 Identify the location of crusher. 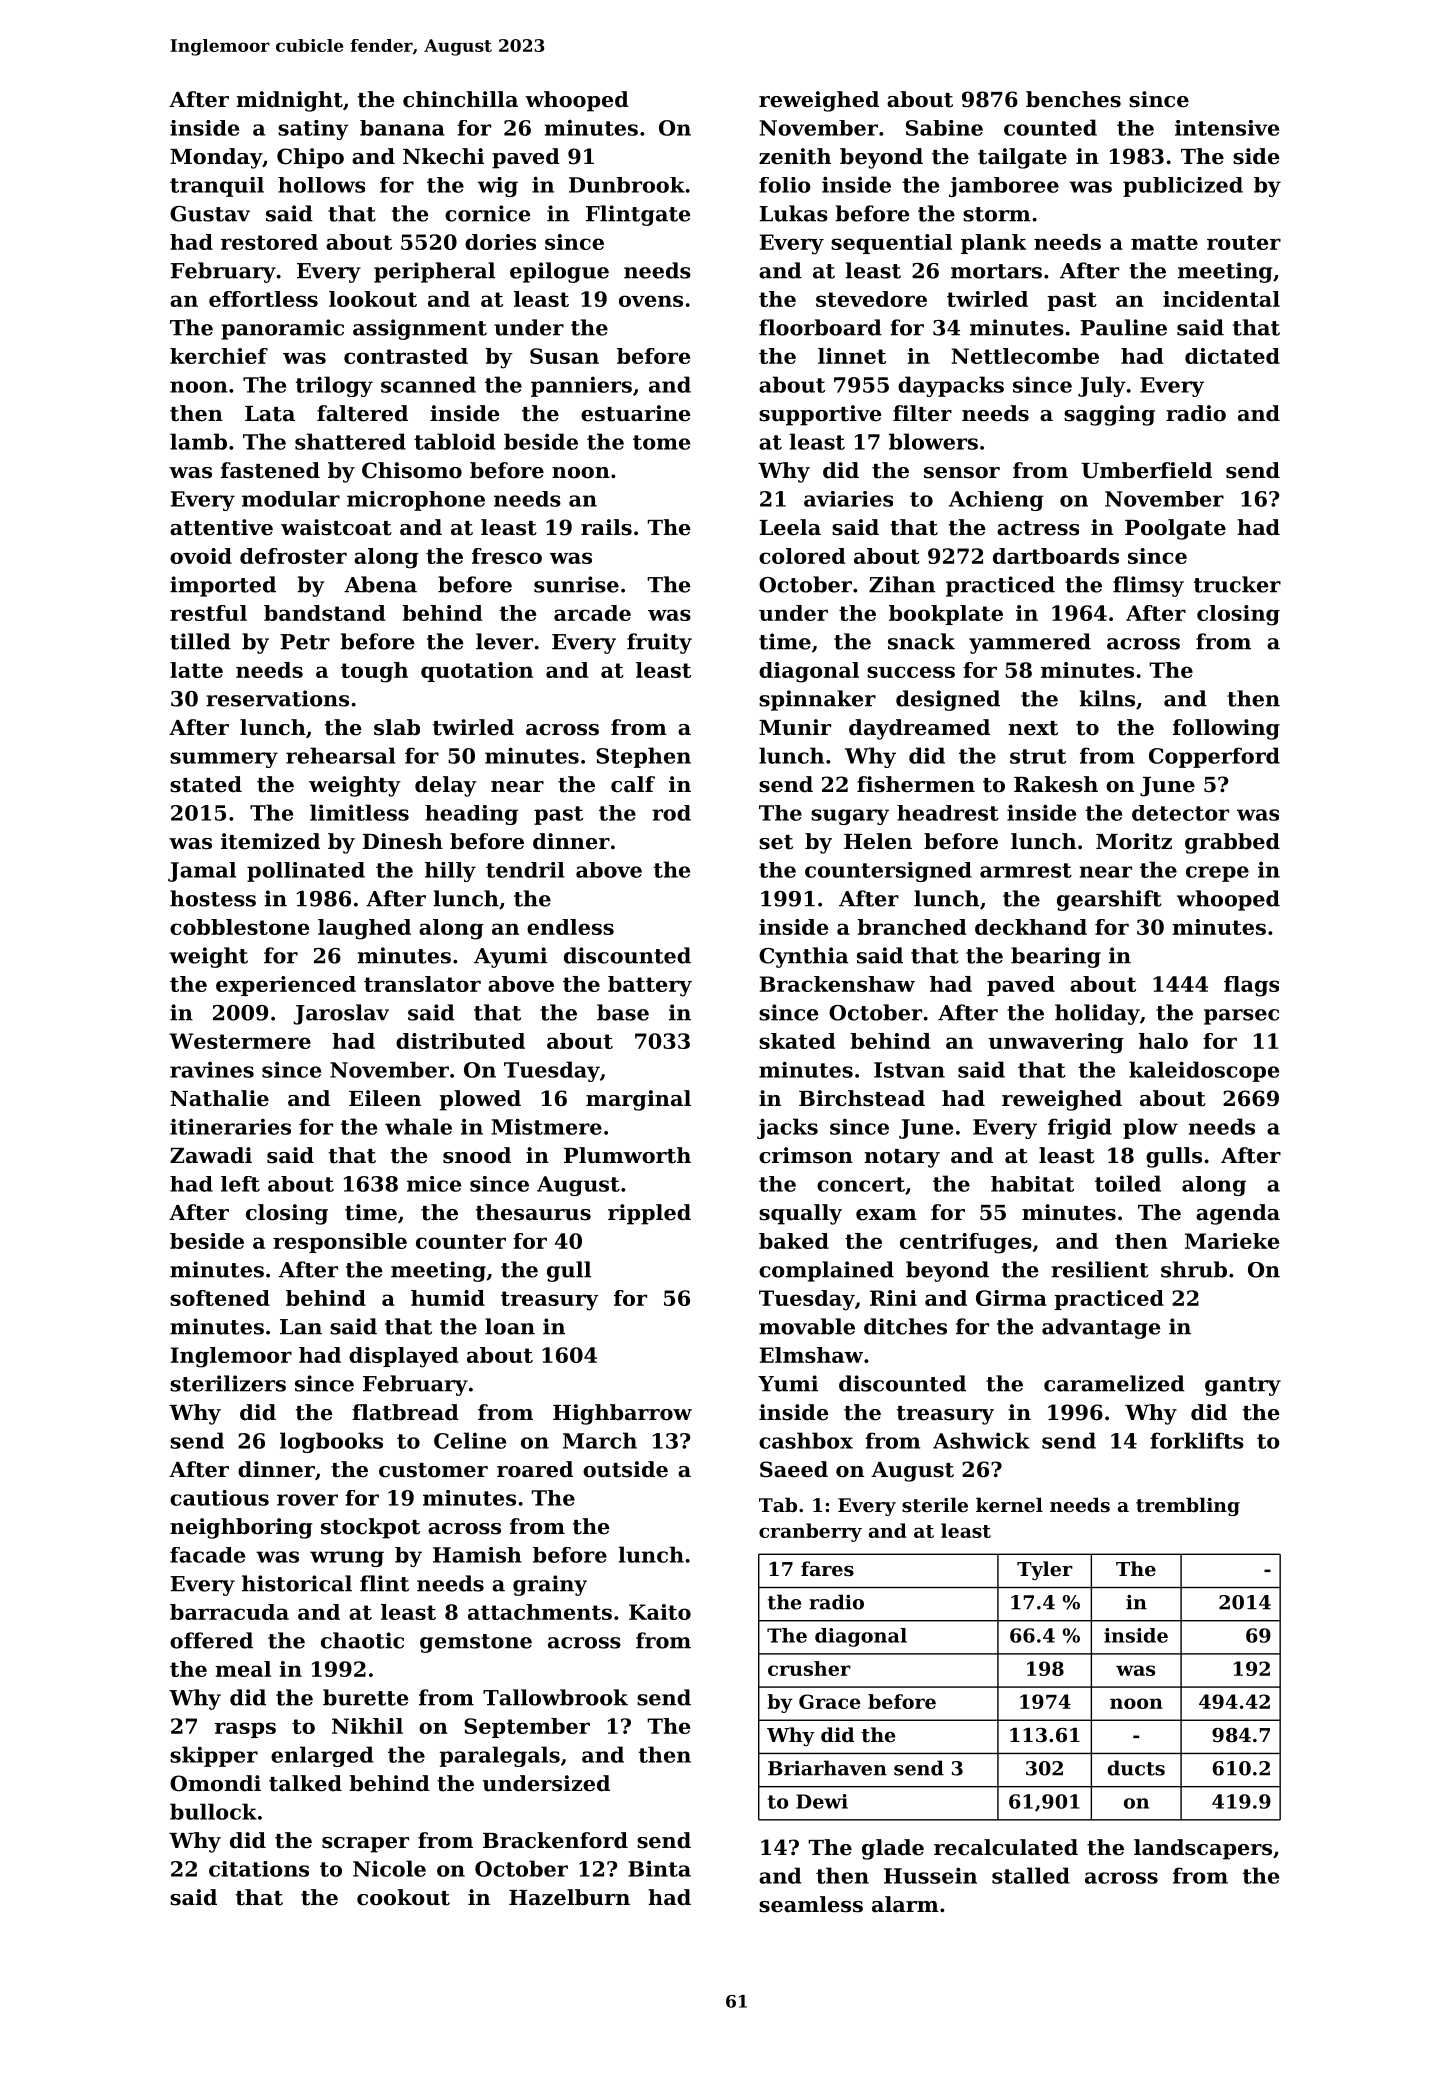
(809, 1668).
